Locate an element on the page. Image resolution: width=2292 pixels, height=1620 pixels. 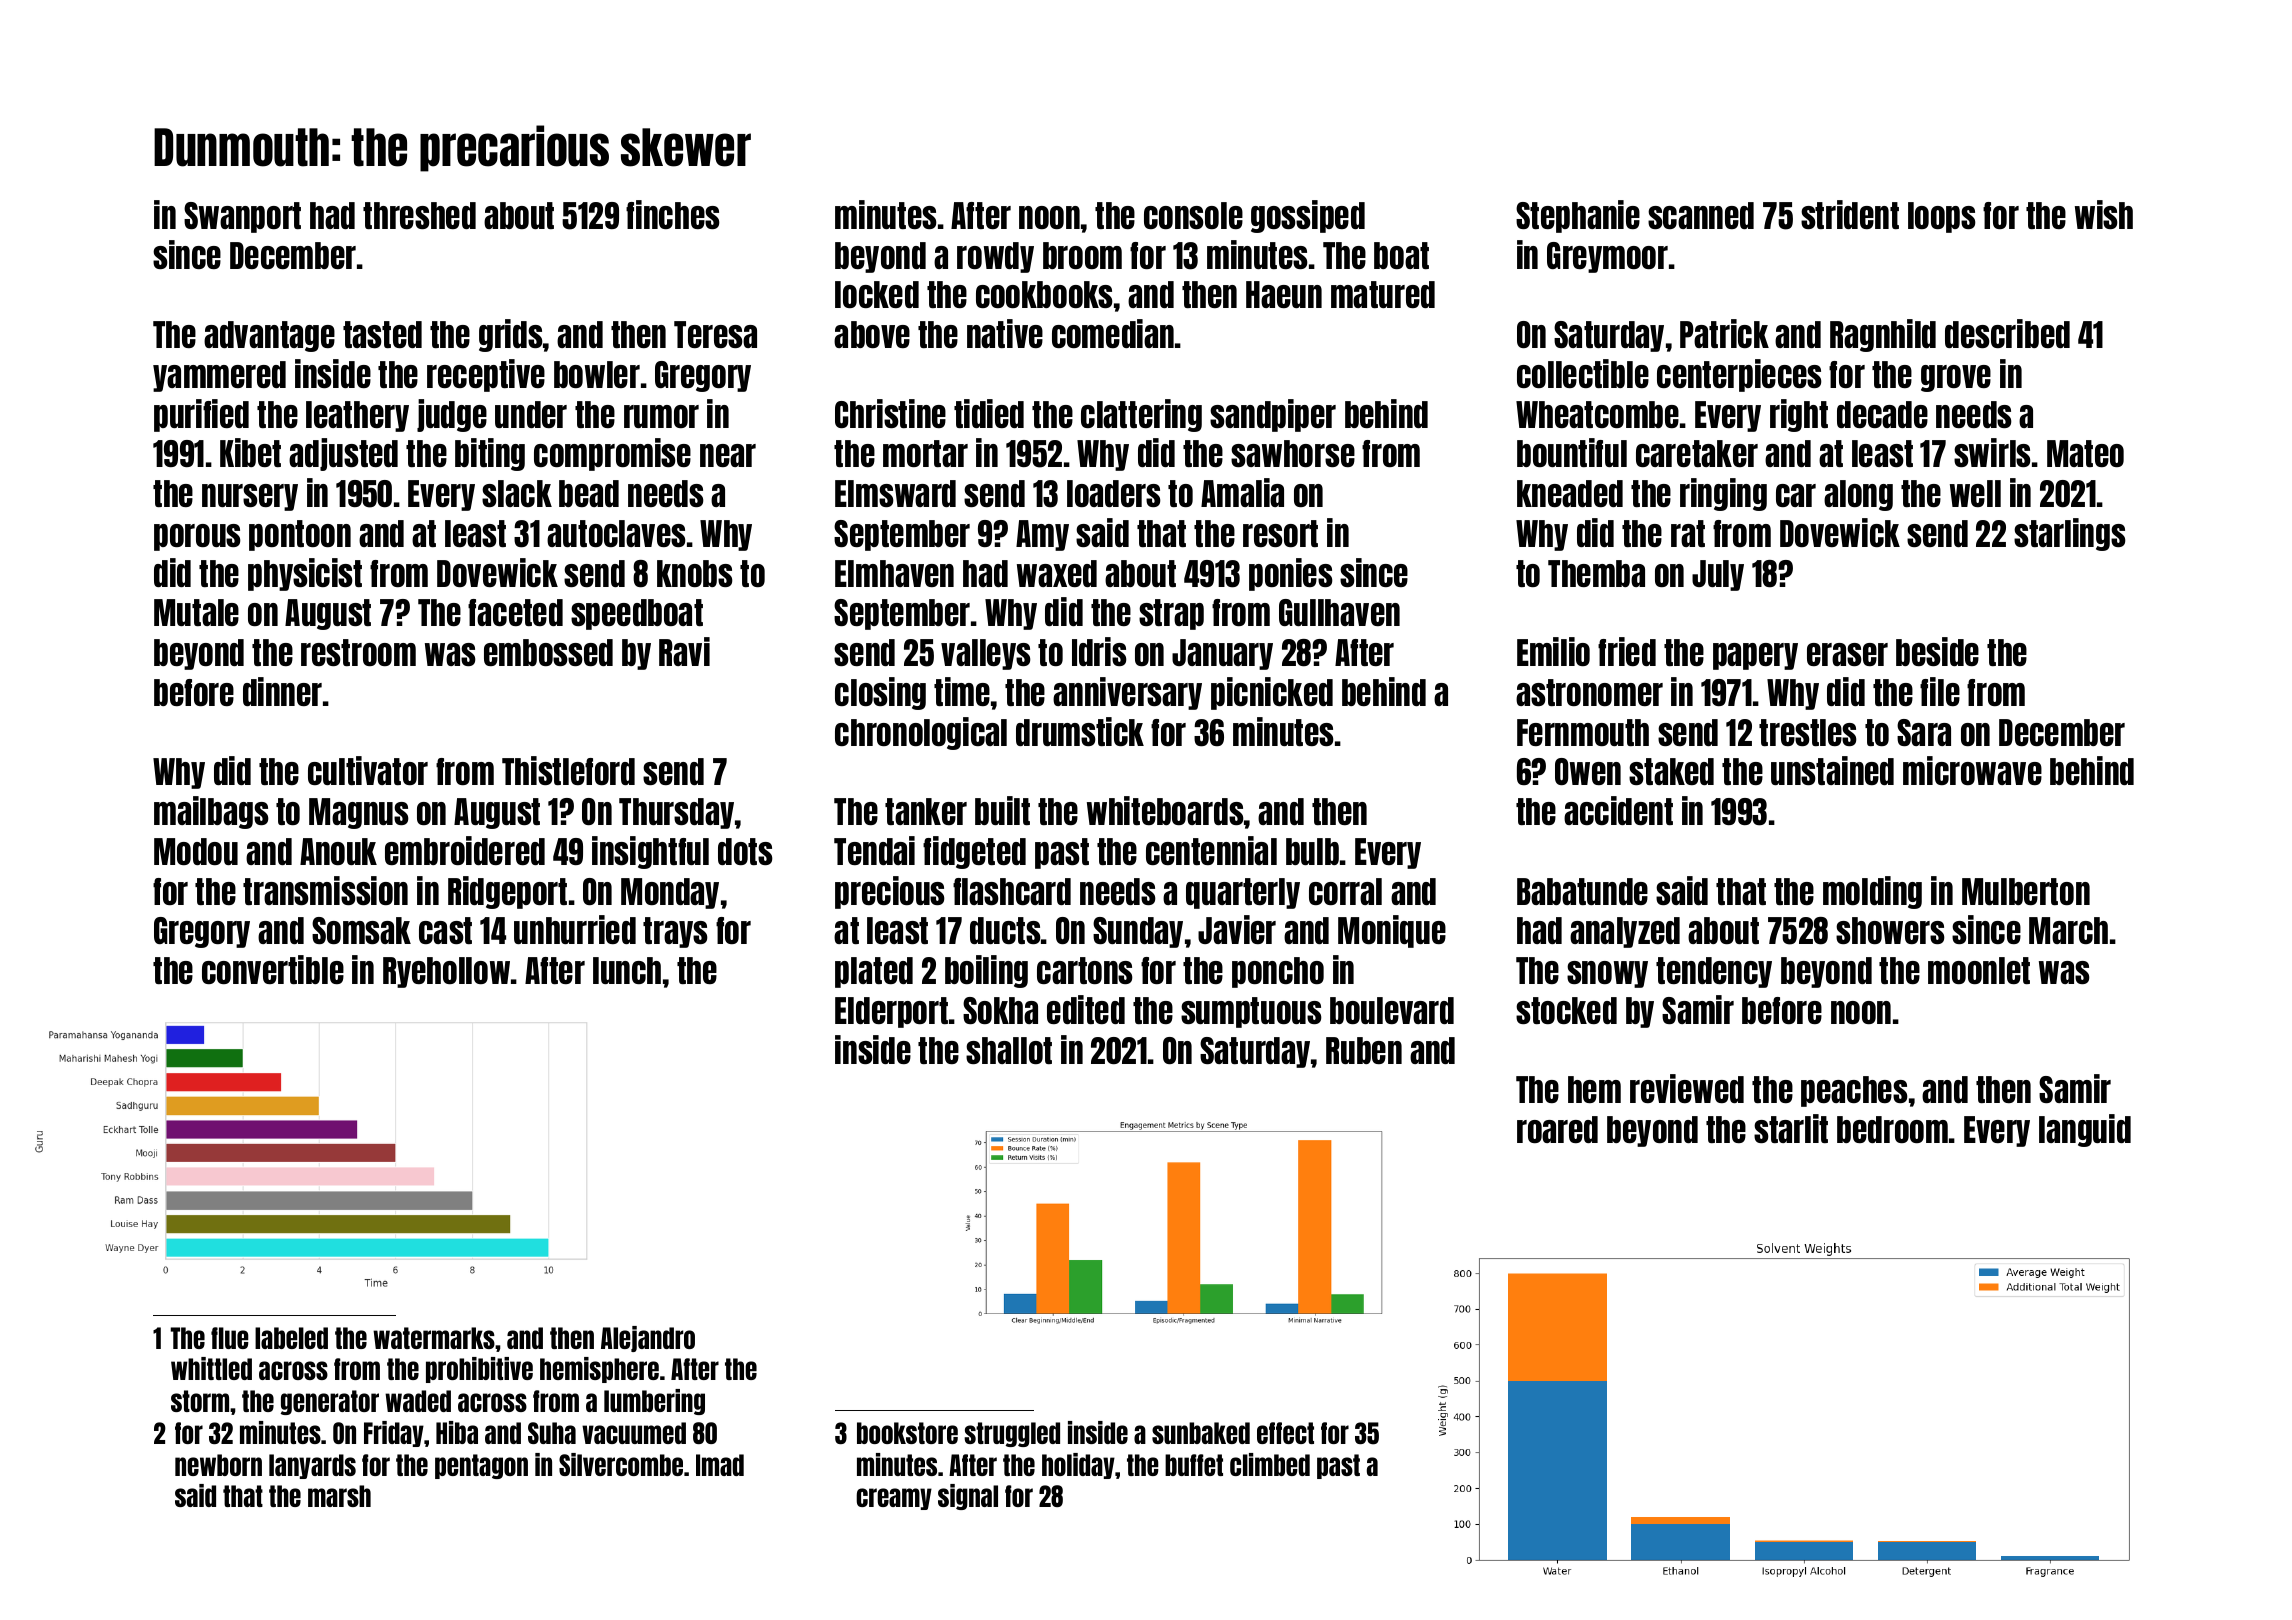
languid is located at coordinates (2085, 1130).
